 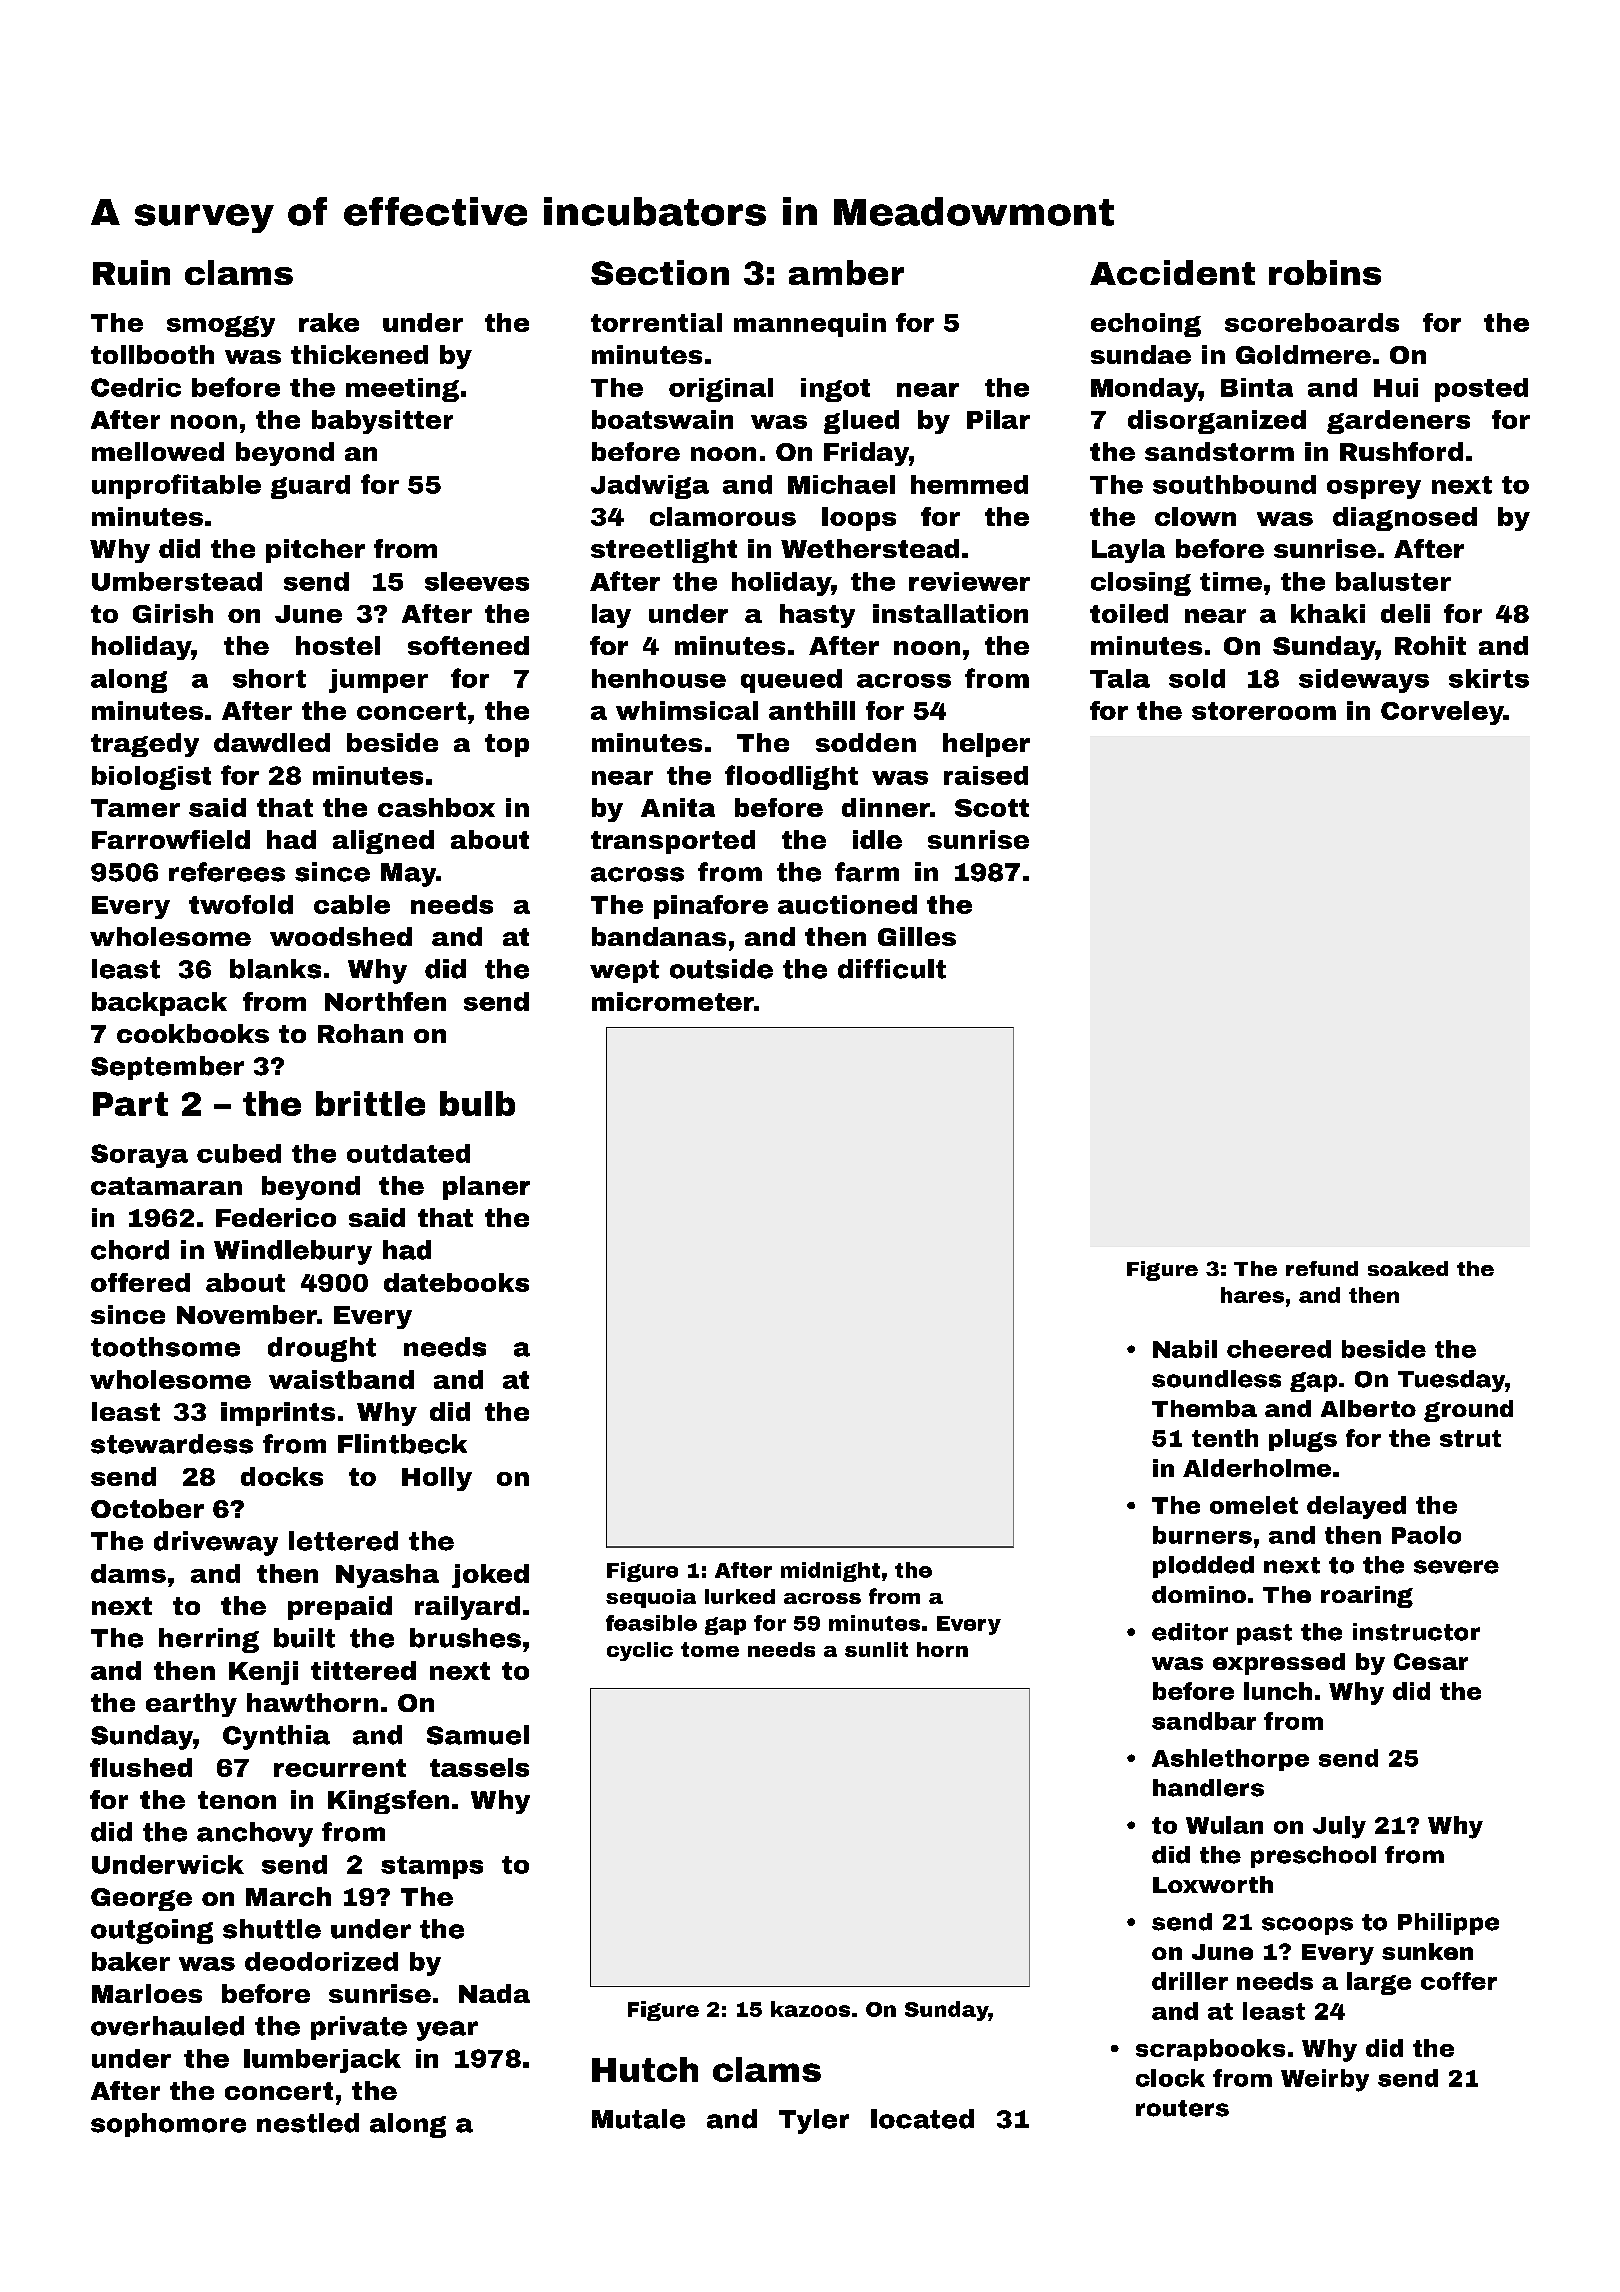 What do you see at coordinates (168, 2125) in the image?
I see `sophomore` at bounding box center [168, 2125].
